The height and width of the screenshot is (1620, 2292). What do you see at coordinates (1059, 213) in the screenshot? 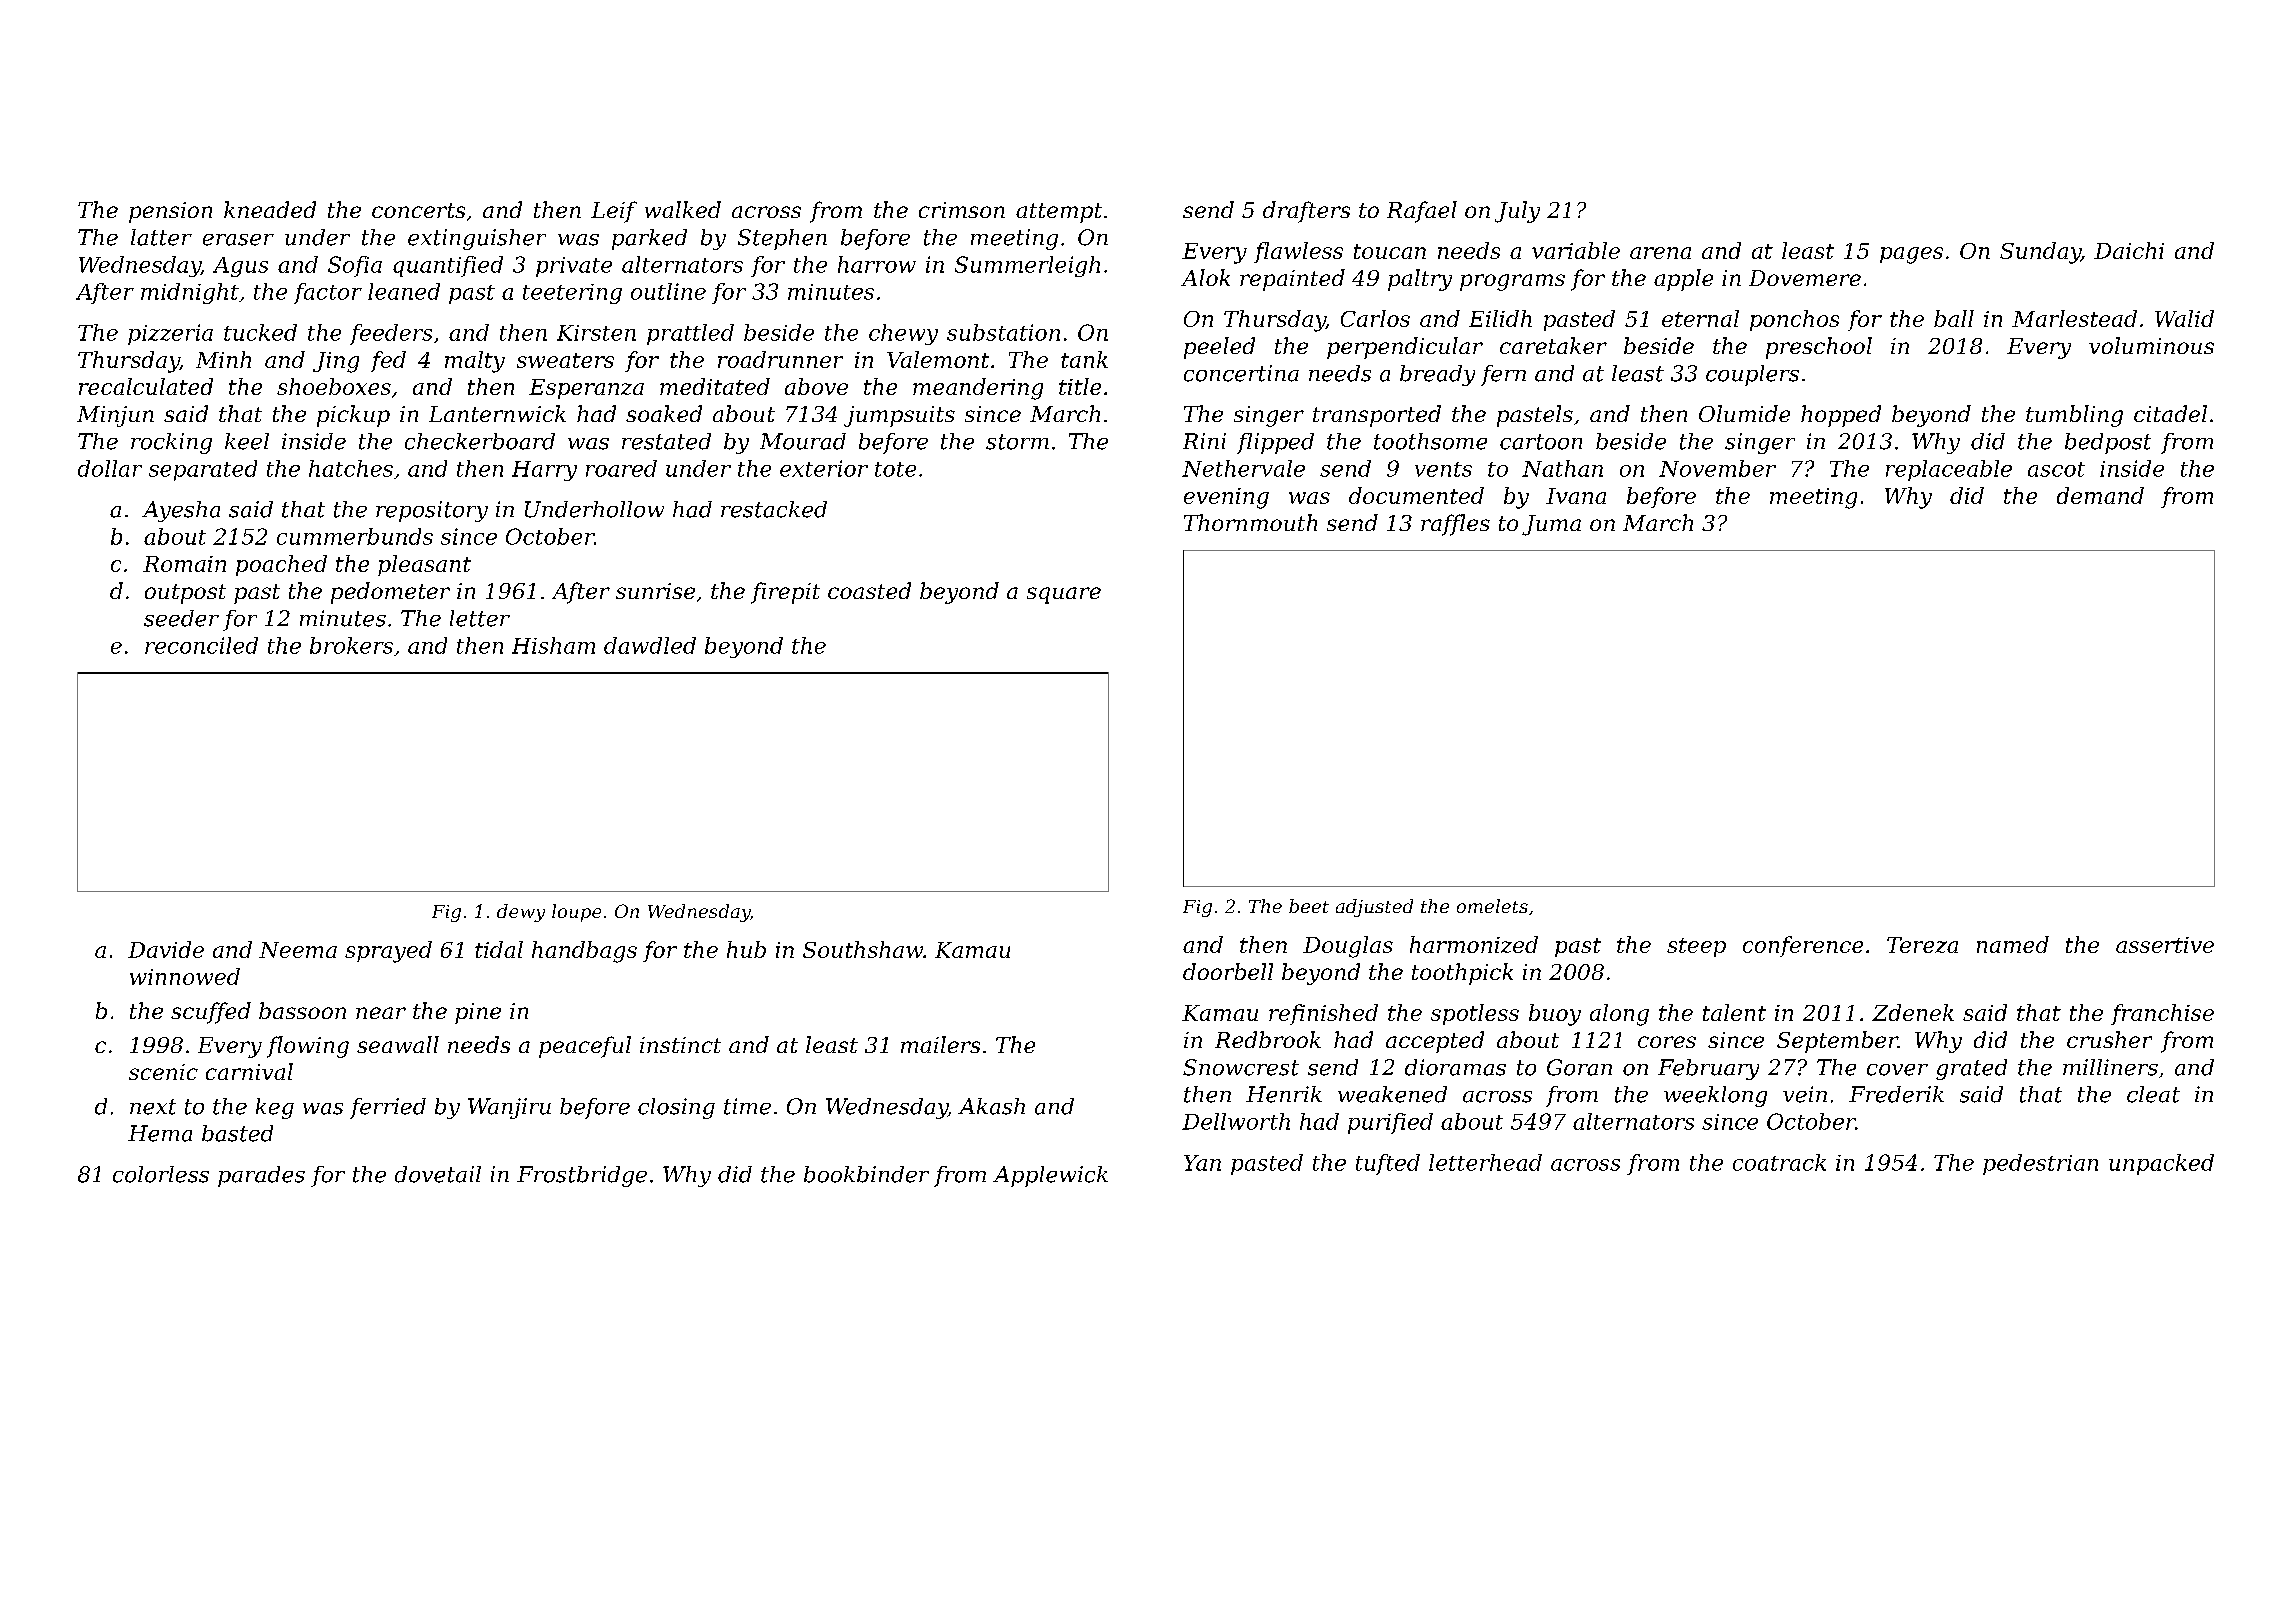
I see `attempt` at bounding box center [1059, 213].
